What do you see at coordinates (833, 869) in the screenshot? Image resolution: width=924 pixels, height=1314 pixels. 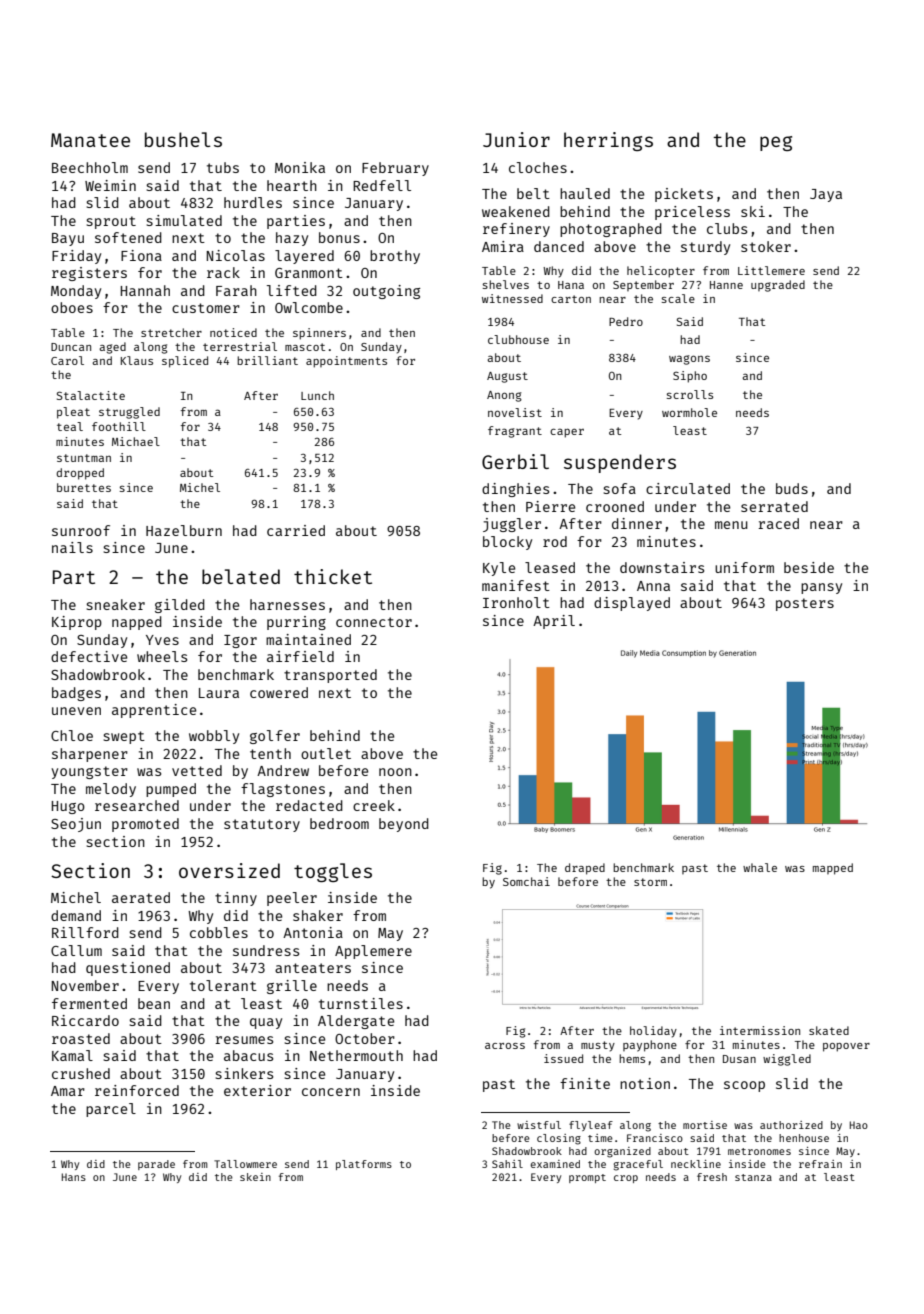 I see `mapped` at bounding box center [833, 869].
